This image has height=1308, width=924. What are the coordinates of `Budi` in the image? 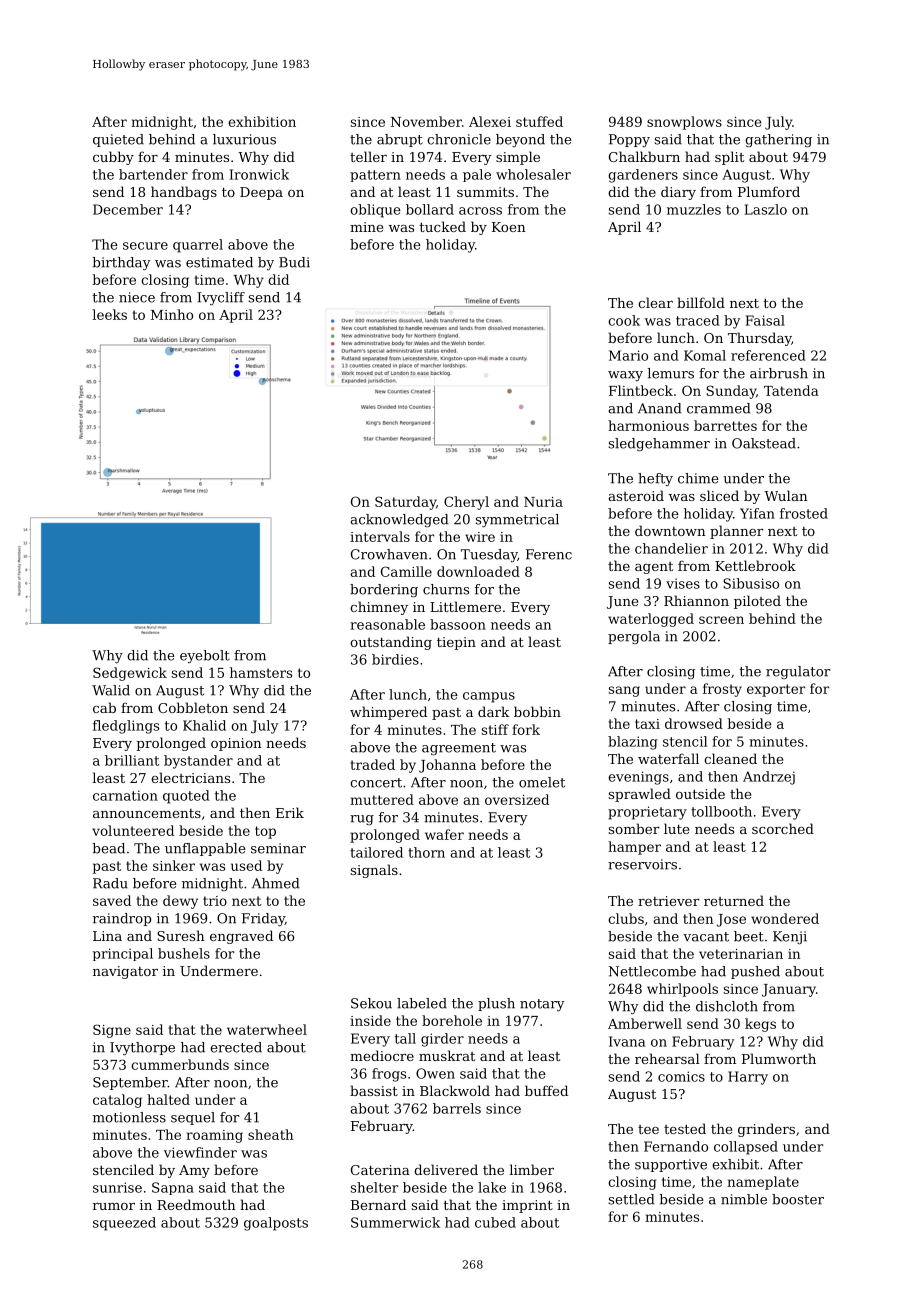 It's located at (294, 262).
